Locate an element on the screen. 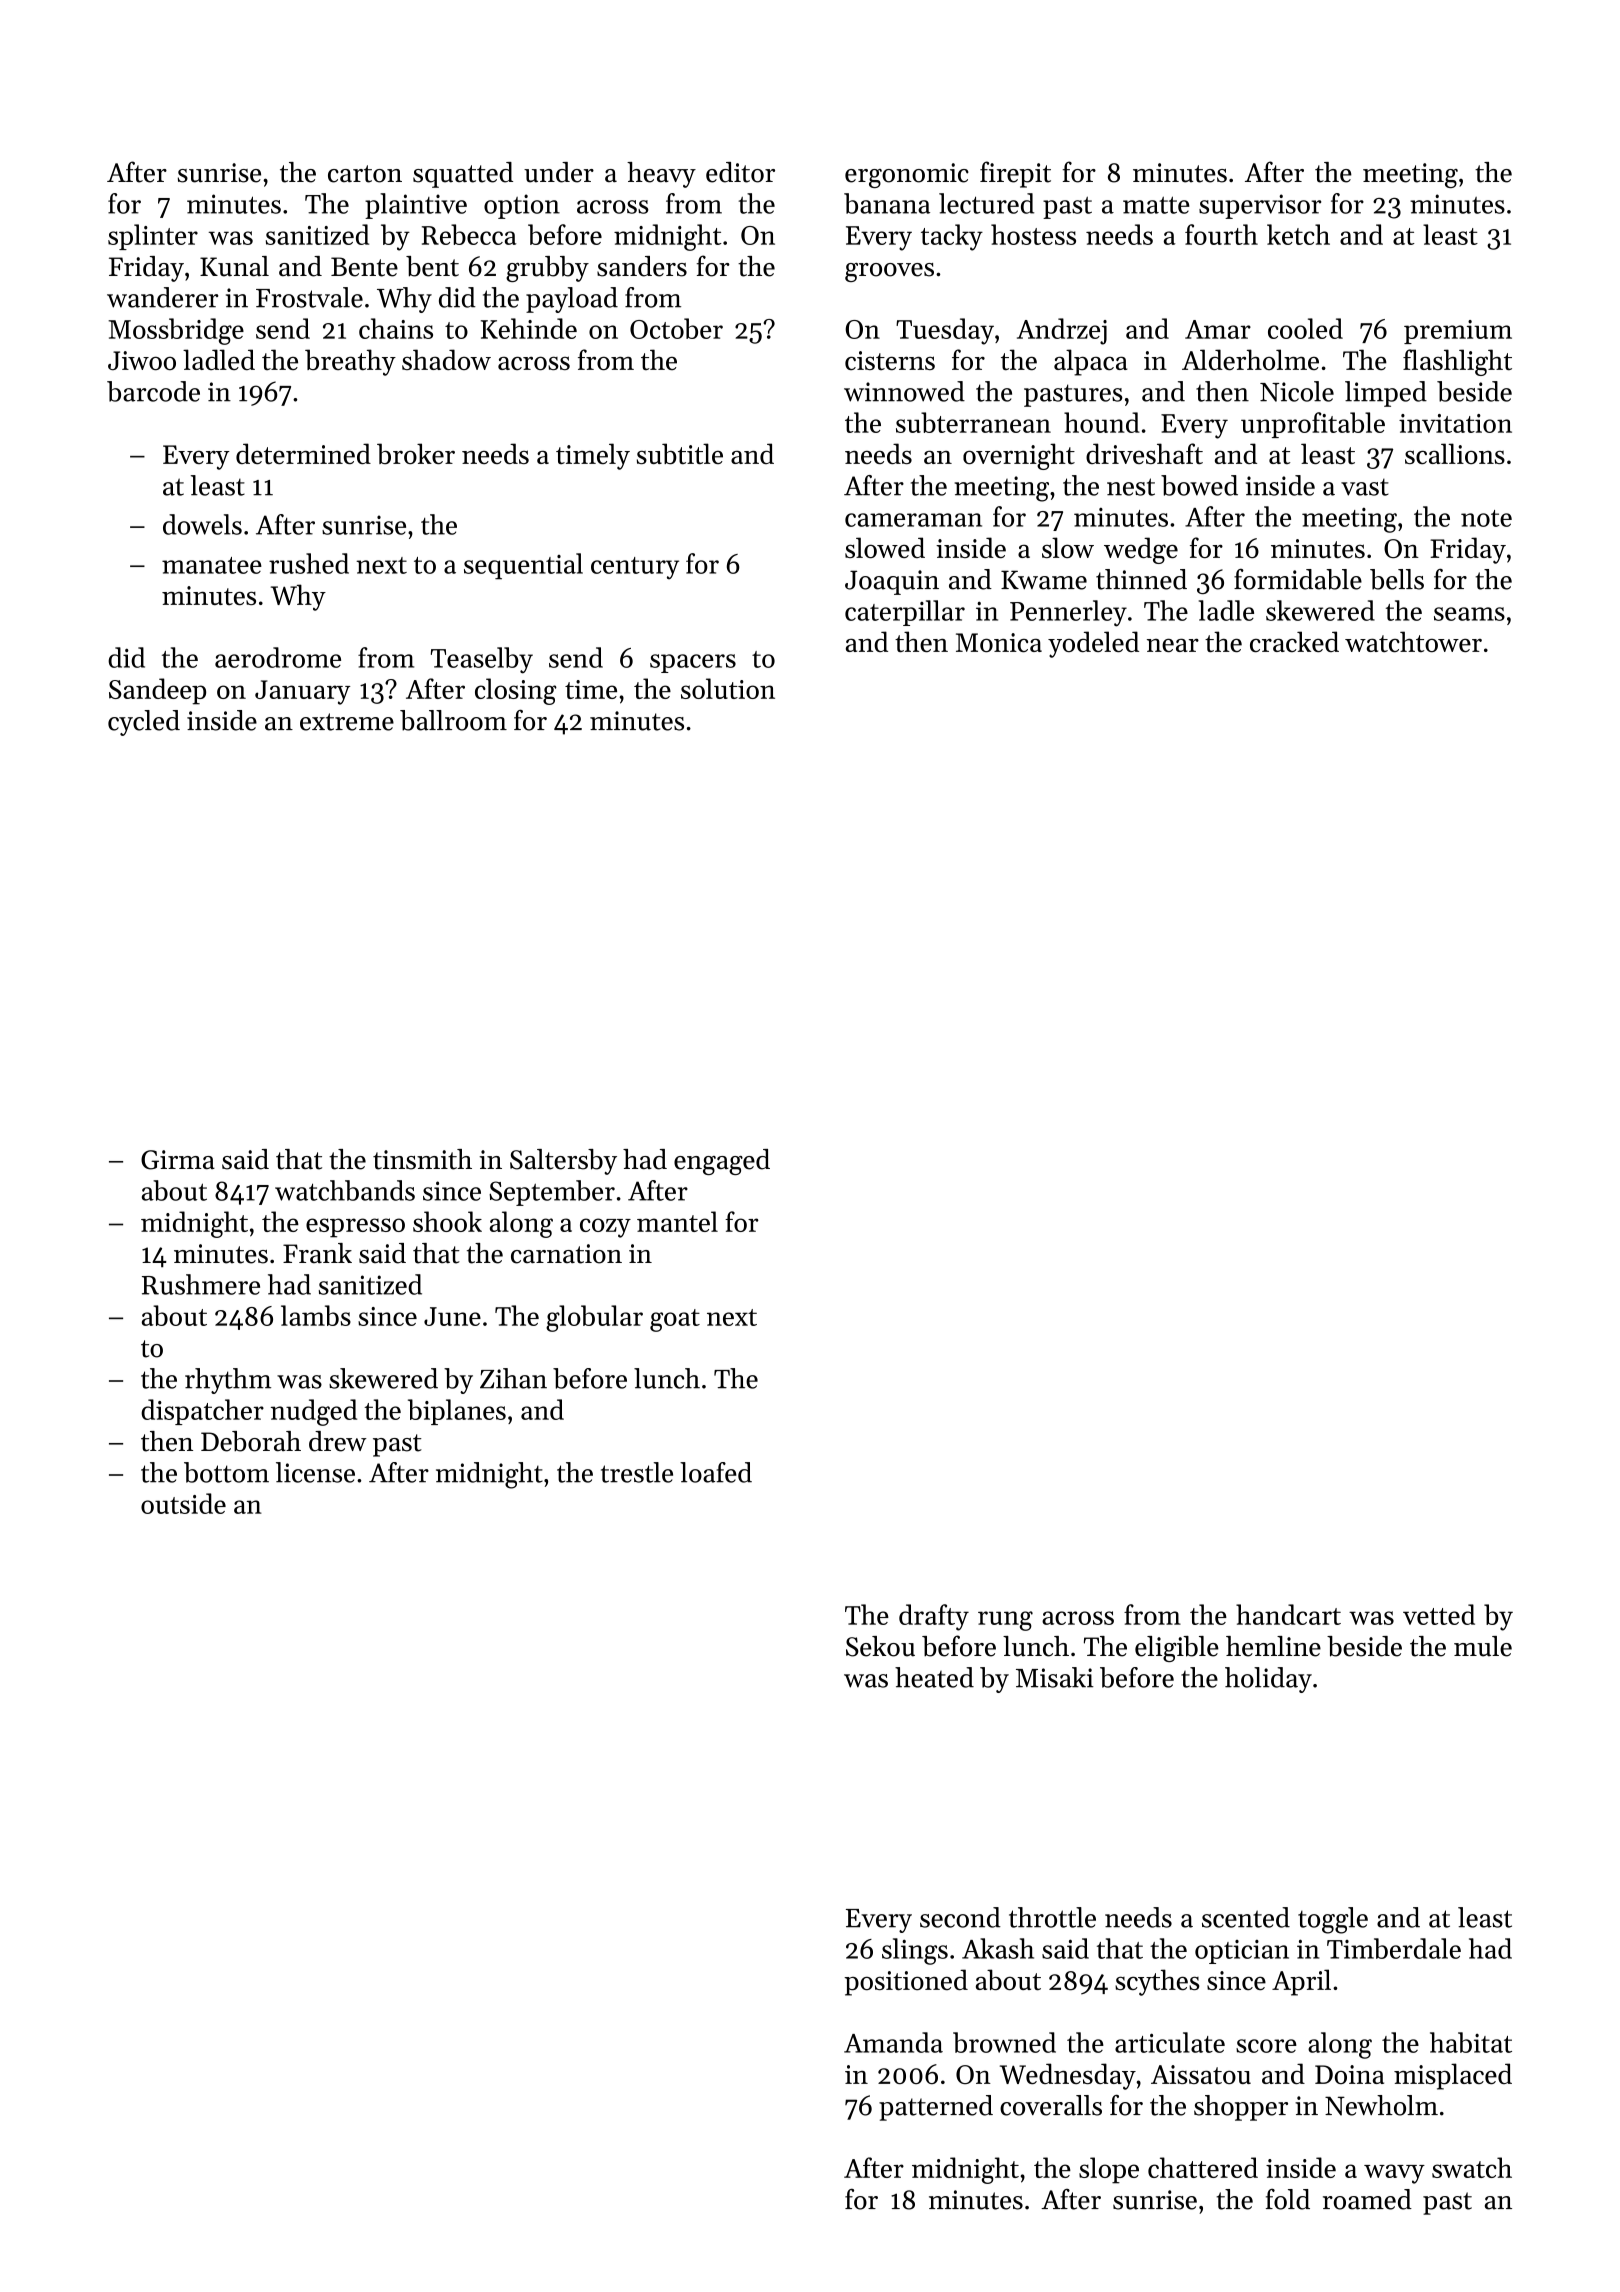  tinsmith is located at coordinates (422, 1159).
